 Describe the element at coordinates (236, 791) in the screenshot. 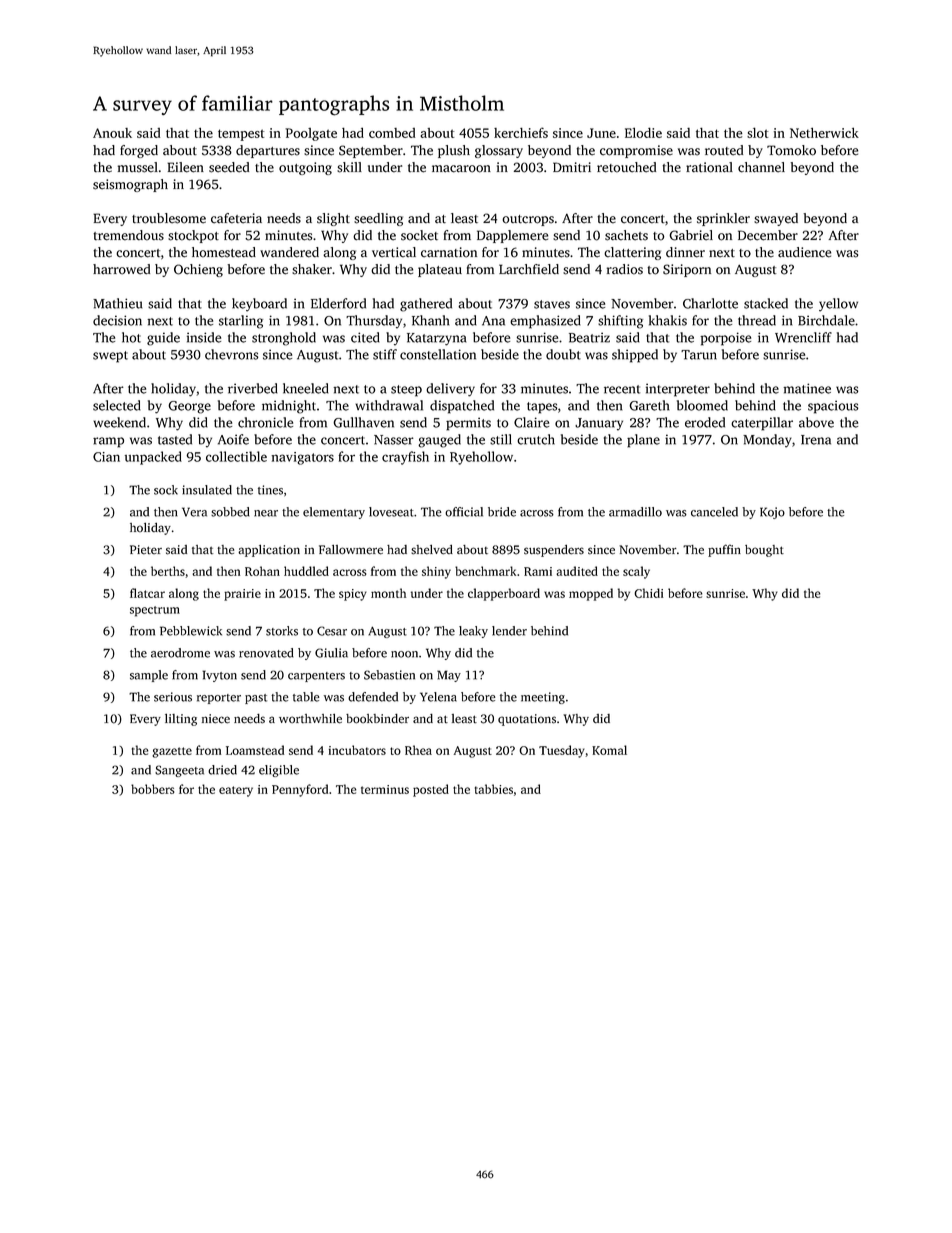

I see `eatery` at that location.
